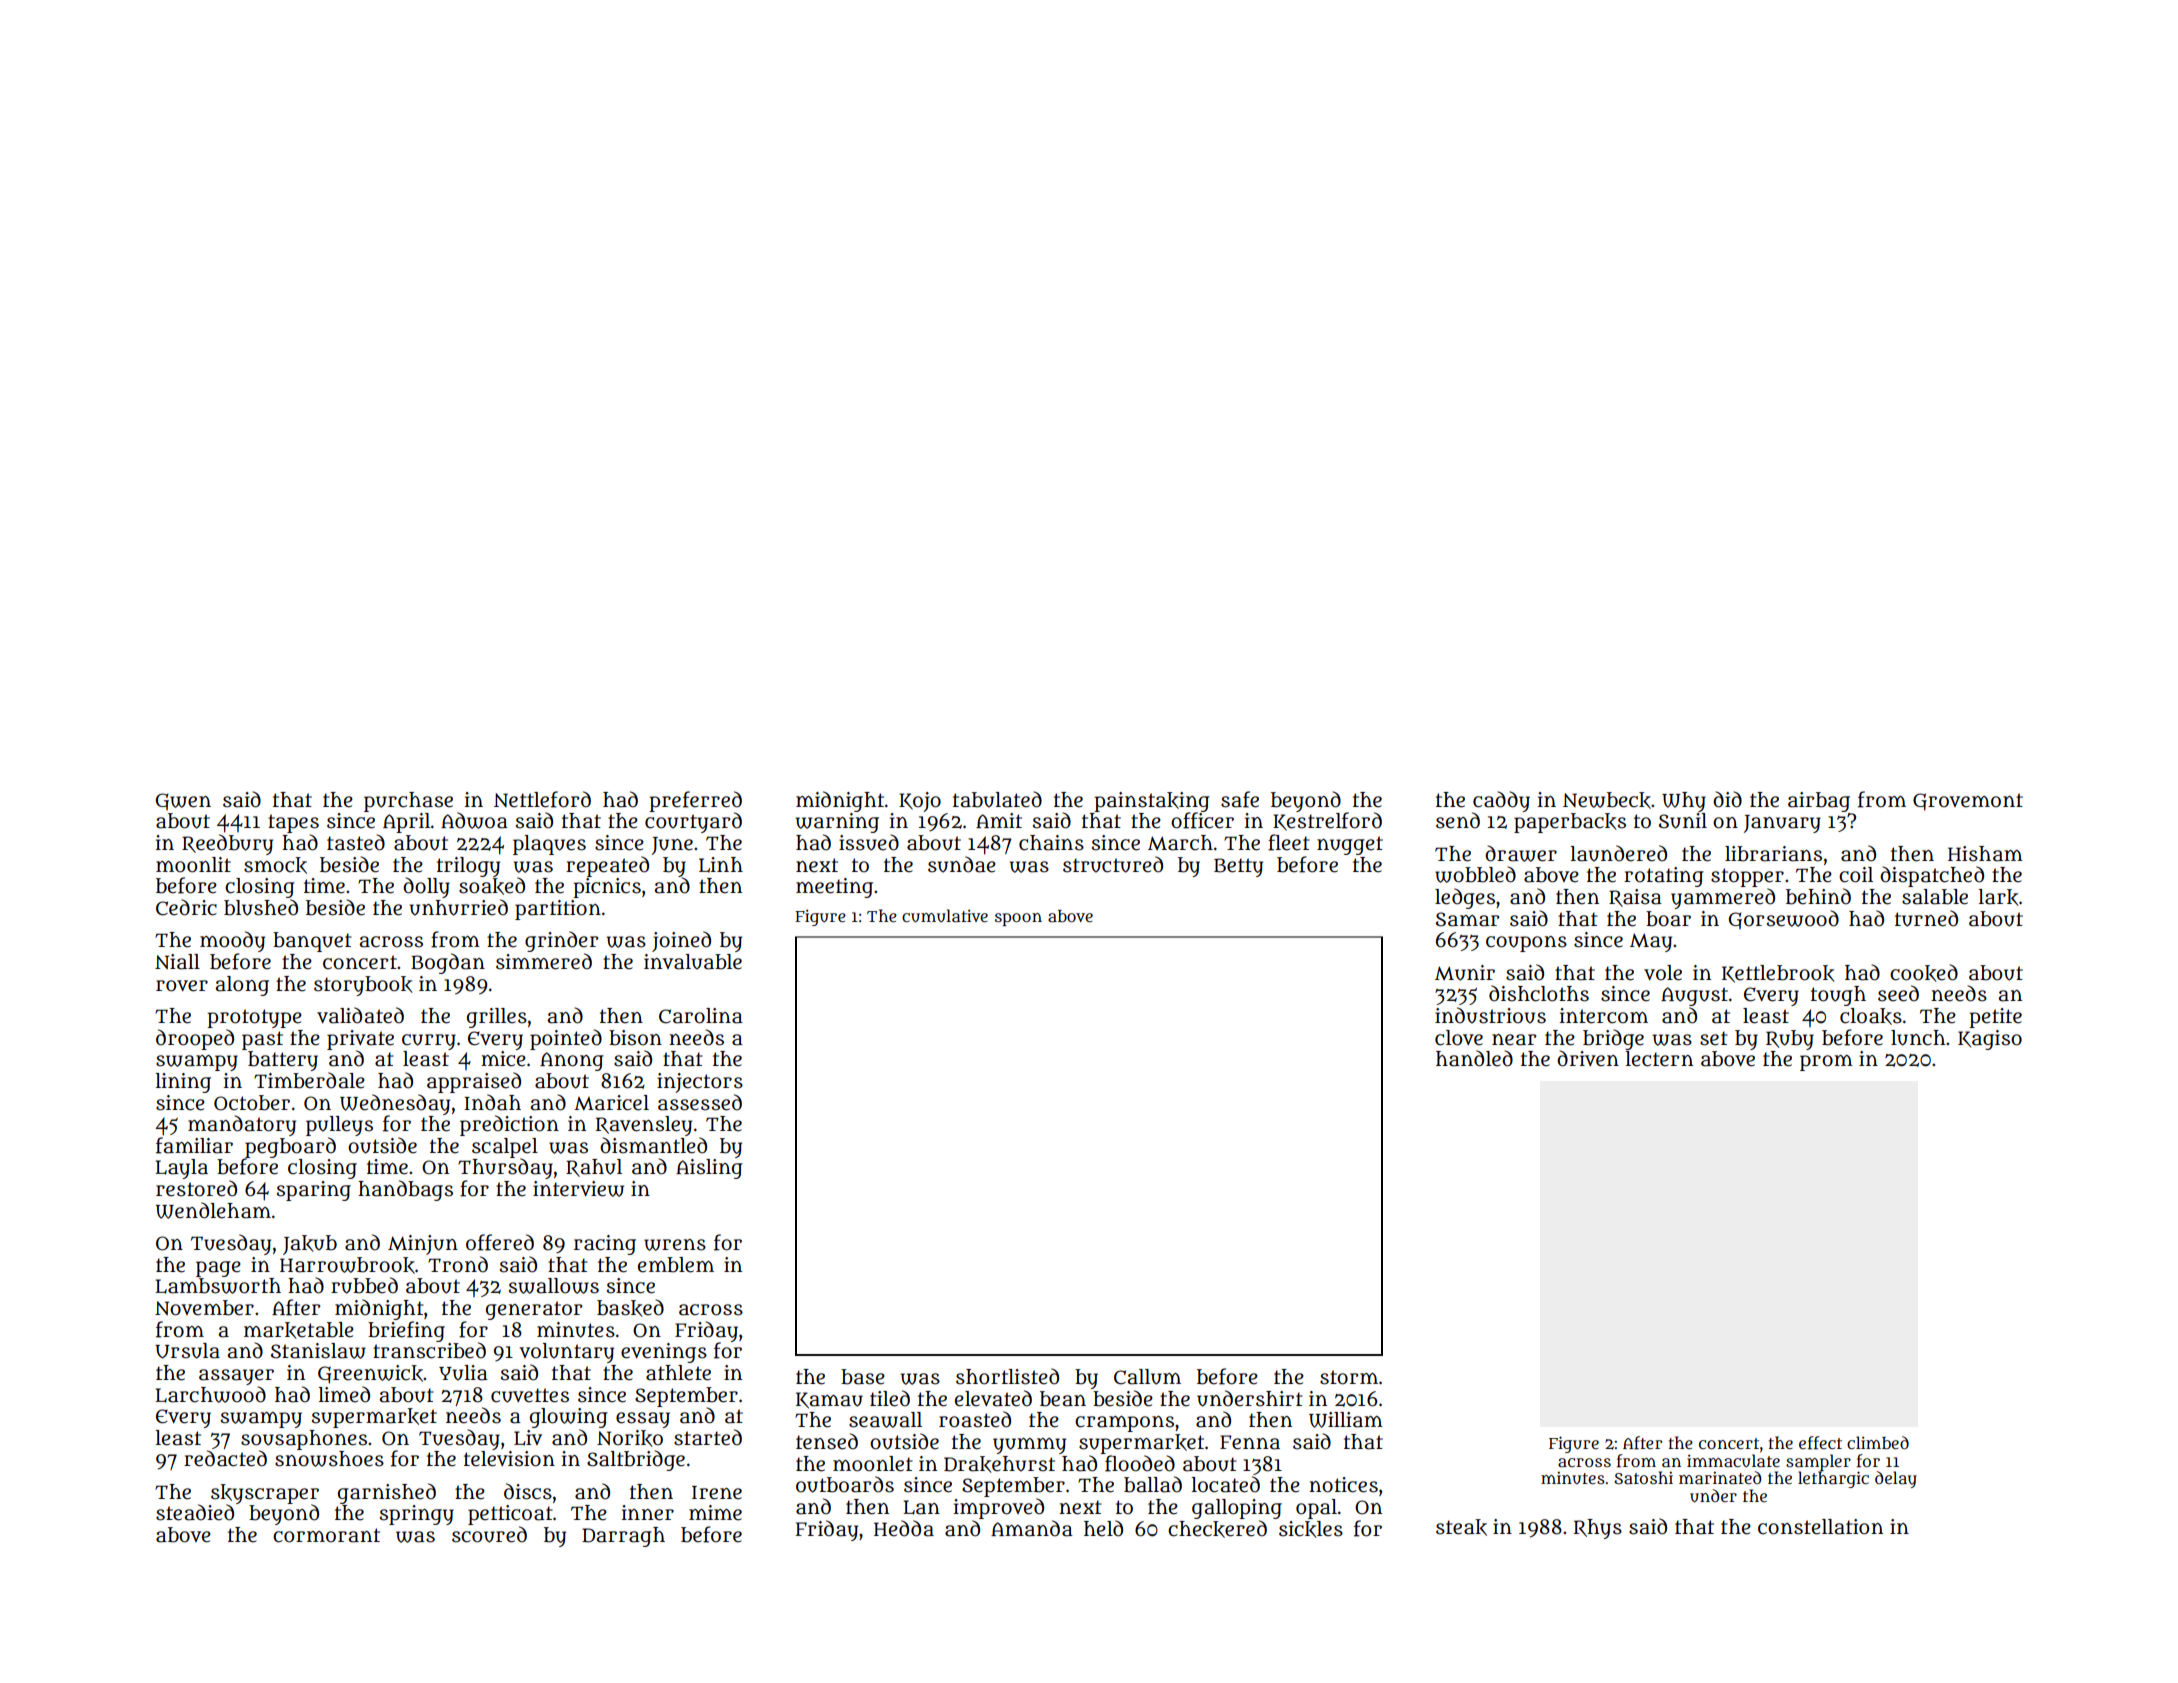 The image size is (2178, 1683). I want to click on storm, so click(1349, 1377).
